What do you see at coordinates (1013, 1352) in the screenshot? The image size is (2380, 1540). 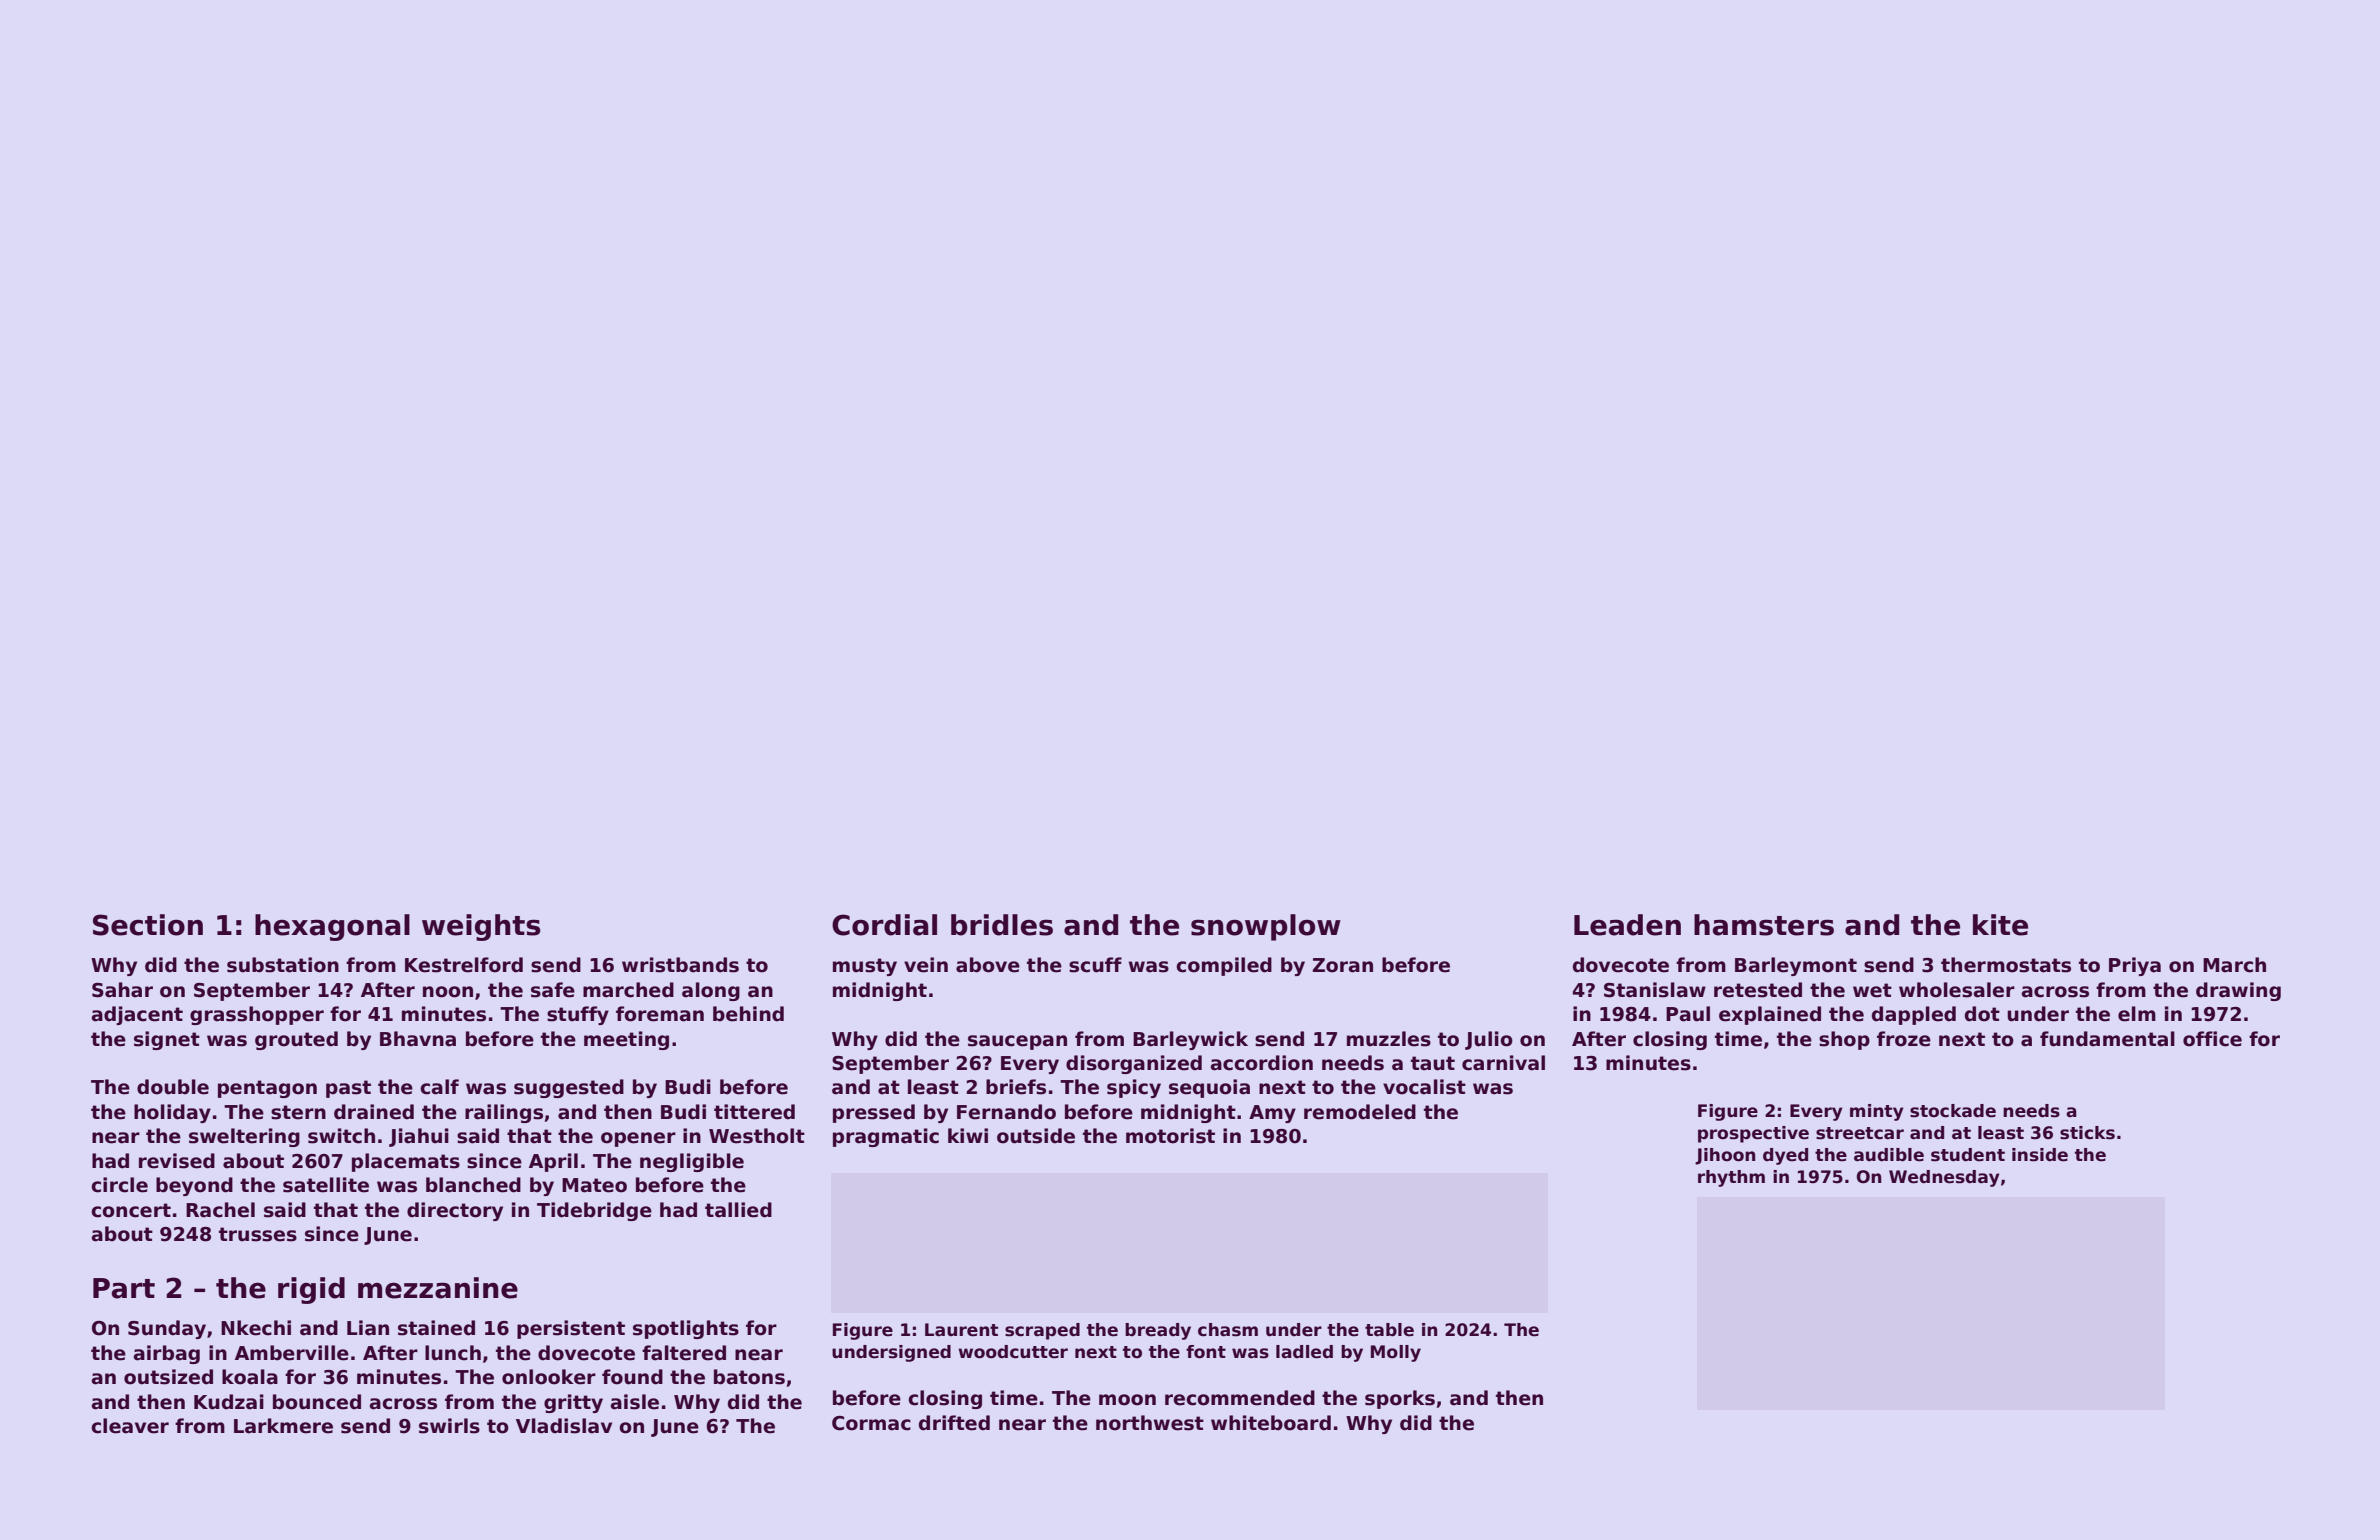 I see `woodcutter` at bounding box center [1013, 1352].
